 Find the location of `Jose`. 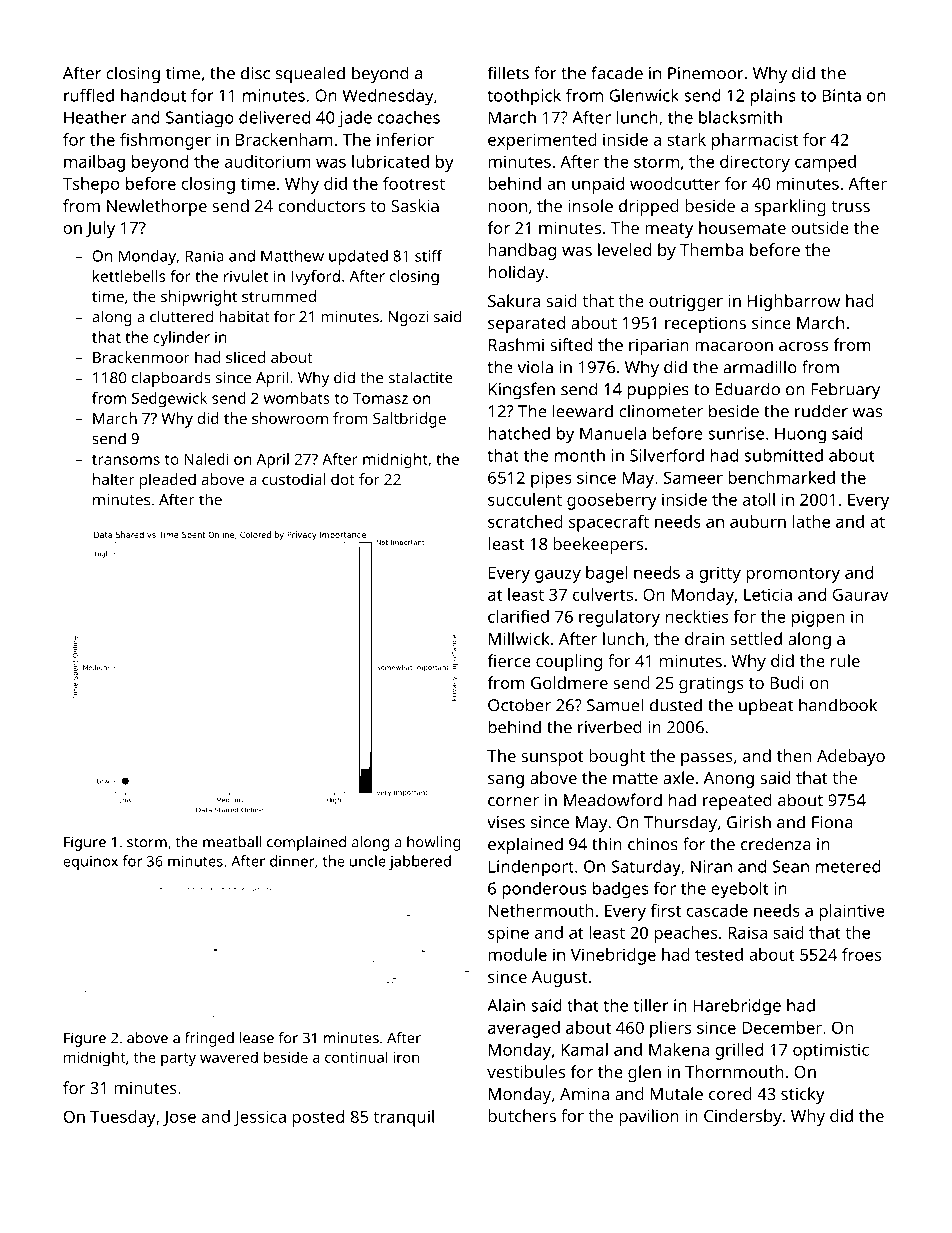

Jose is located at coordinates (179, 1118).
